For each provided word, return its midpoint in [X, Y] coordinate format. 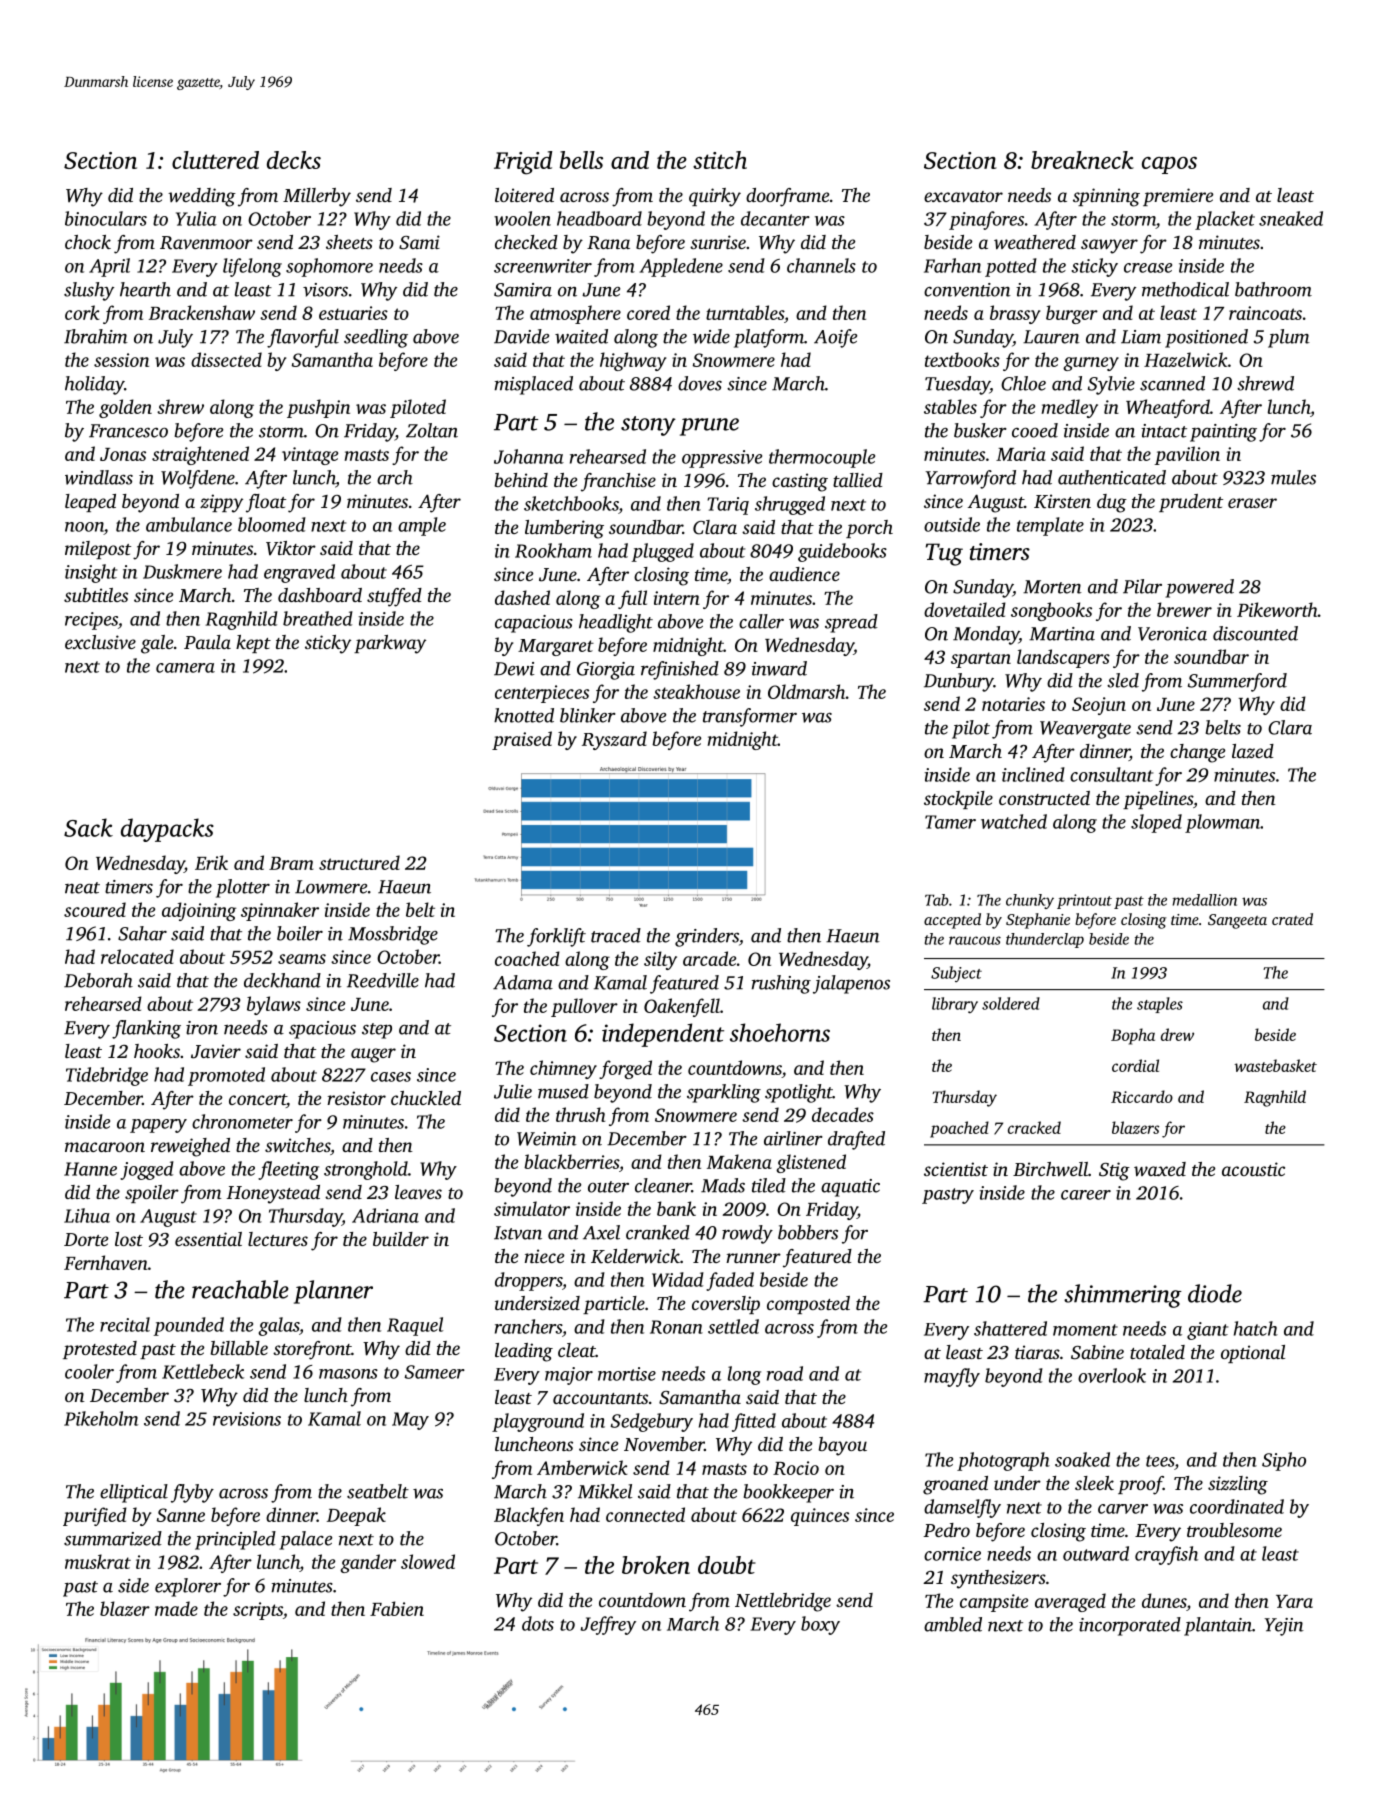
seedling [376, 338]
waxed [1160, 1169]
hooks [157, 1051]
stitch [720, 160]
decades [843, 1114]
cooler [89, 1371]
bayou [842, 1446]
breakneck [1082, 160]
